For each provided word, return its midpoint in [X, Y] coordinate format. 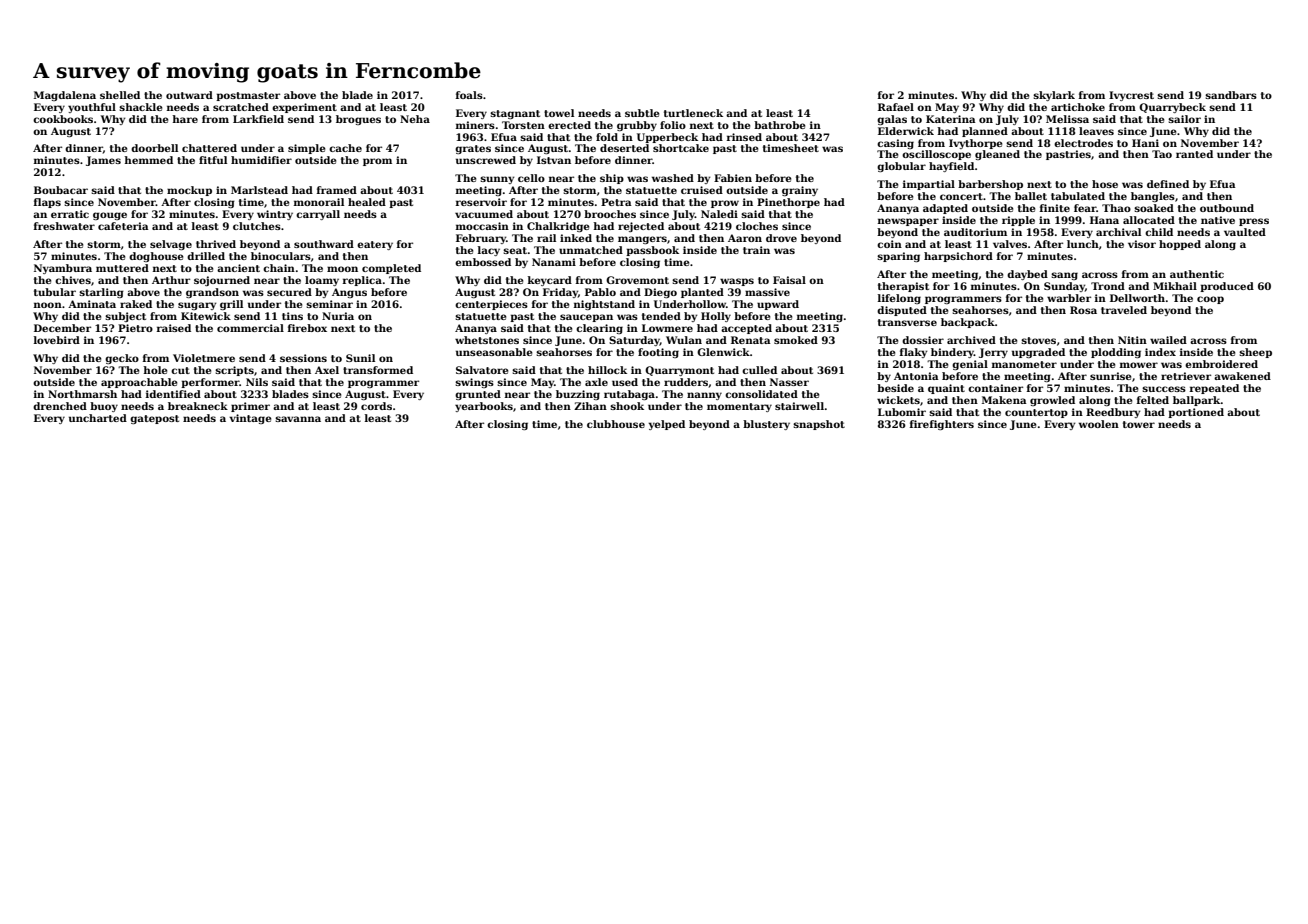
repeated [1214, 389]
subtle [642, 113]
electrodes [1083, 143]
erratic [70, 214]
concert [961, 196]
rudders [686, 382]
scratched [241, 107]
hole [155, 370]
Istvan [554, 160]
